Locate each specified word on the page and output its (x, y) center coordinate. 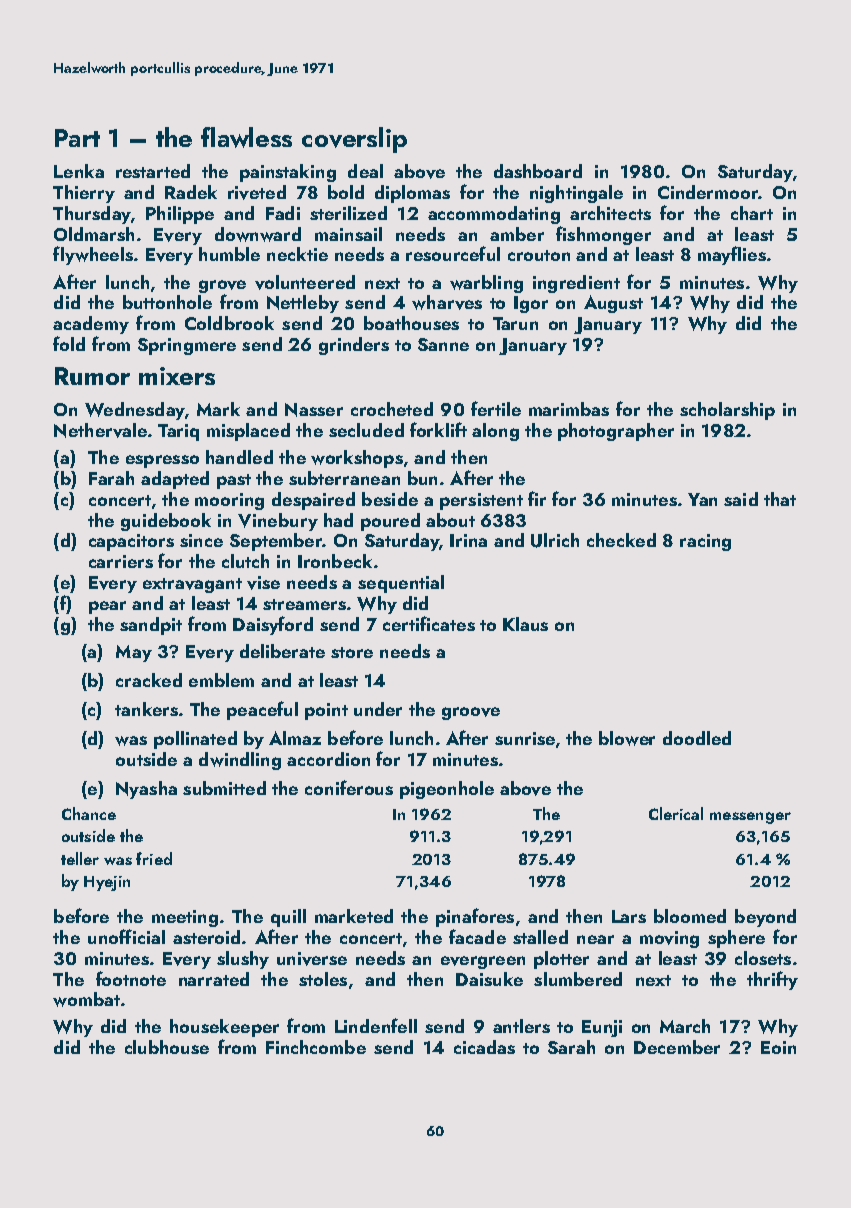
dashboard (538, 171)
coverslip (354, 140)
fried (154, 858)
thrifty (772, 980)
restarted (153, 171)
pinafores (475, 917)
